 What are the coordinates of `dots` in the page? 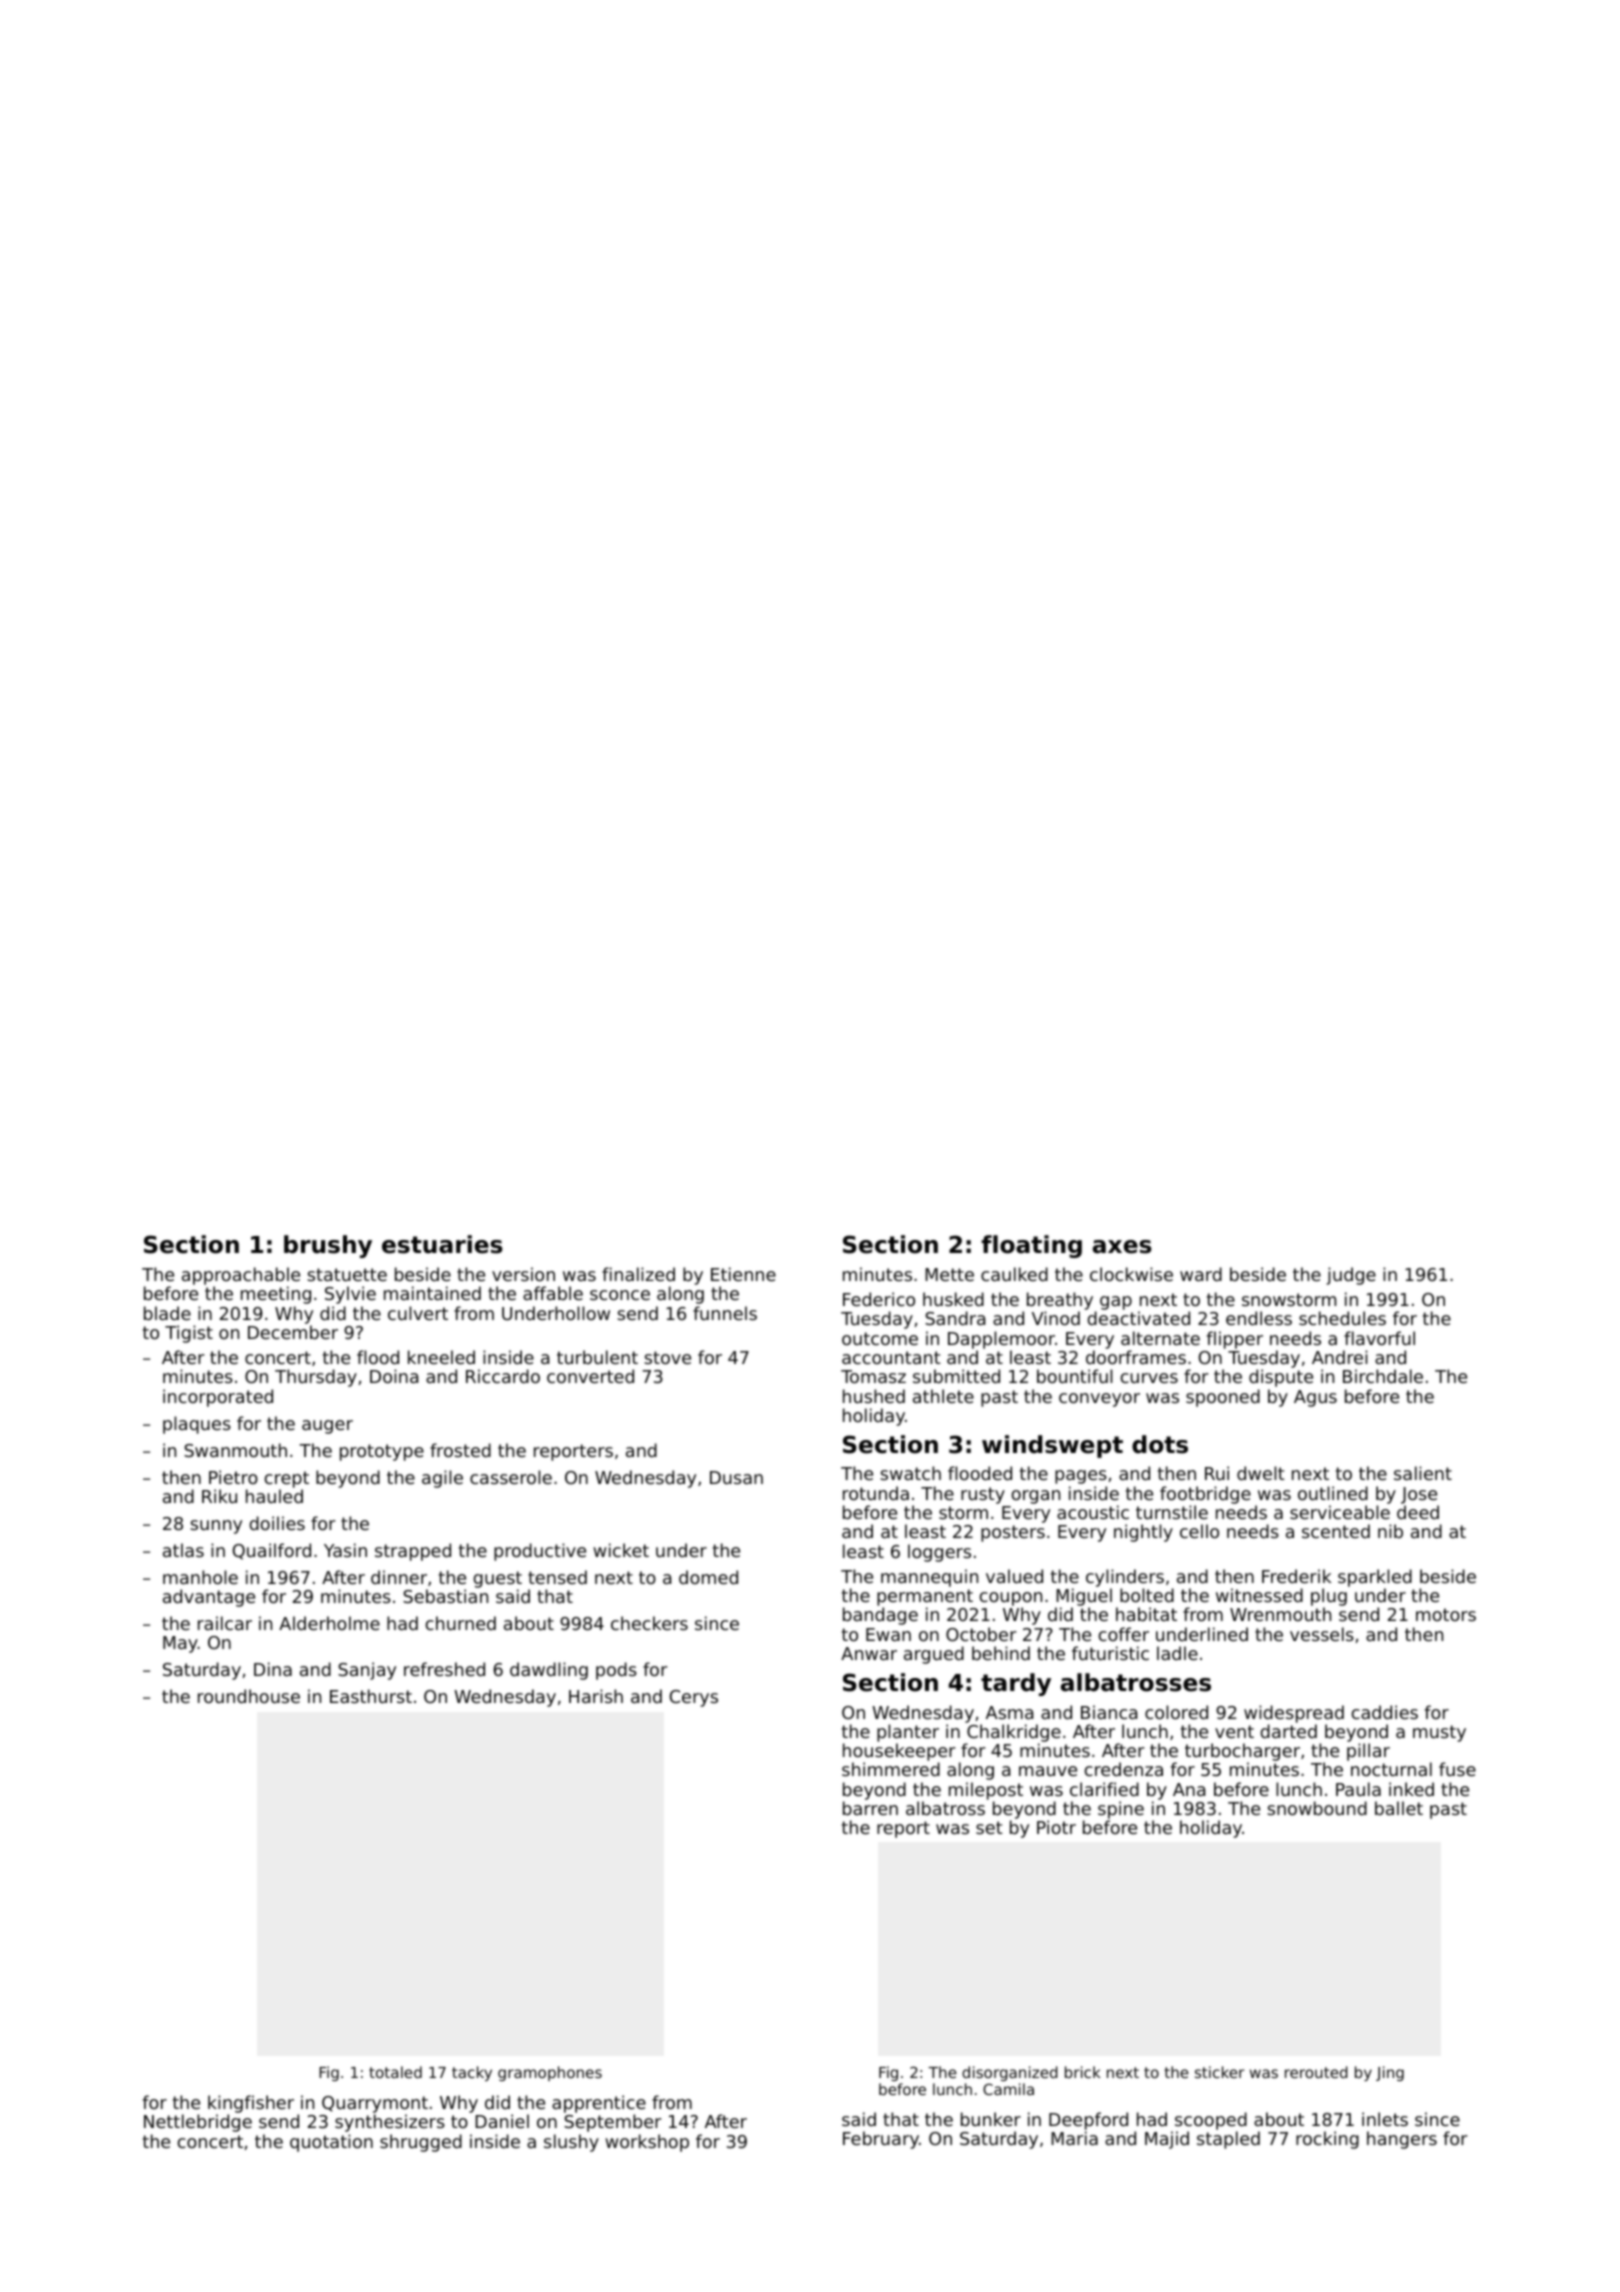 It's located at (1160, 1444).
